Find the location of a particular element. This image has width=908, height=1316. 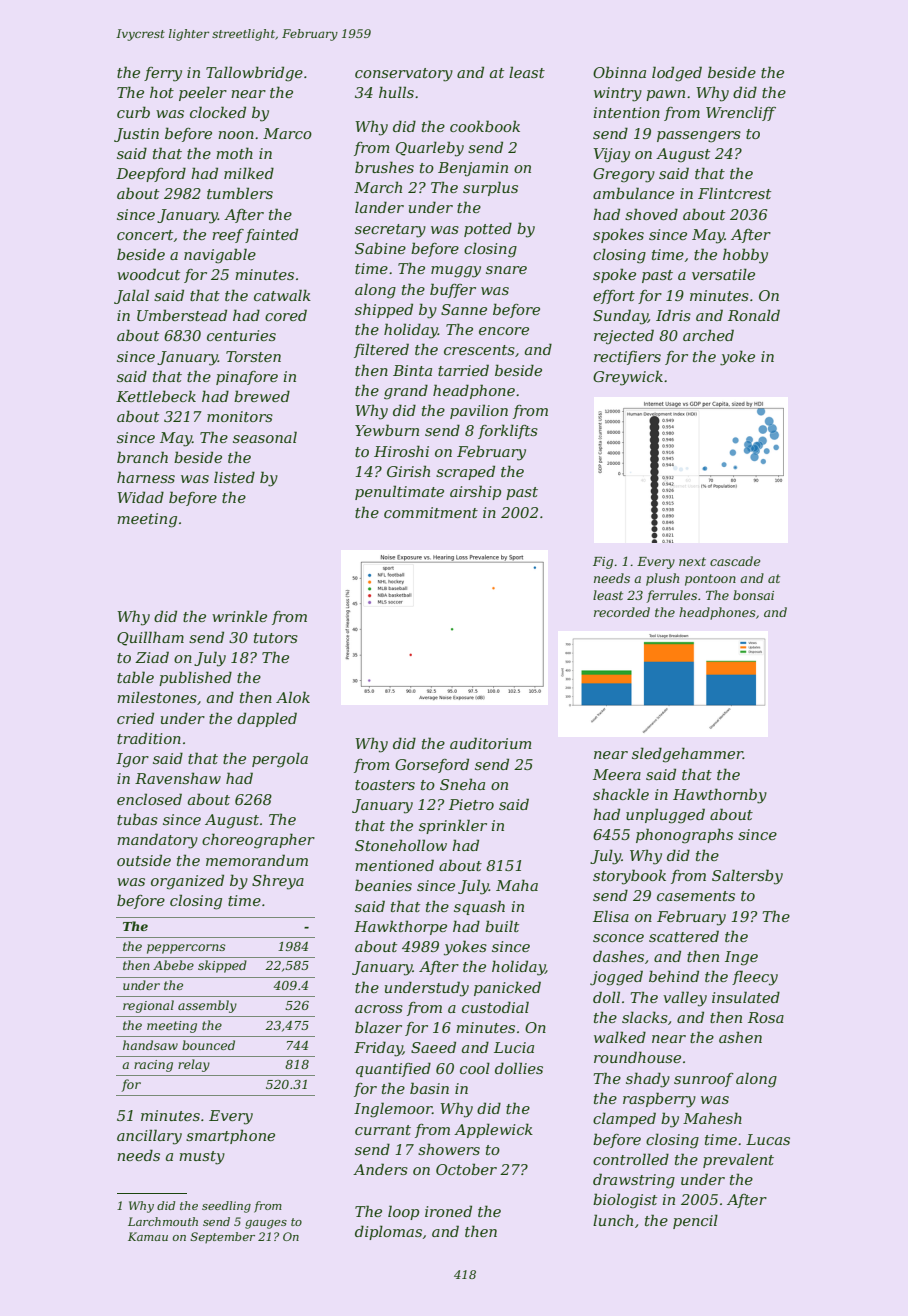

Kamau is located at coordinates (148, 1236).
